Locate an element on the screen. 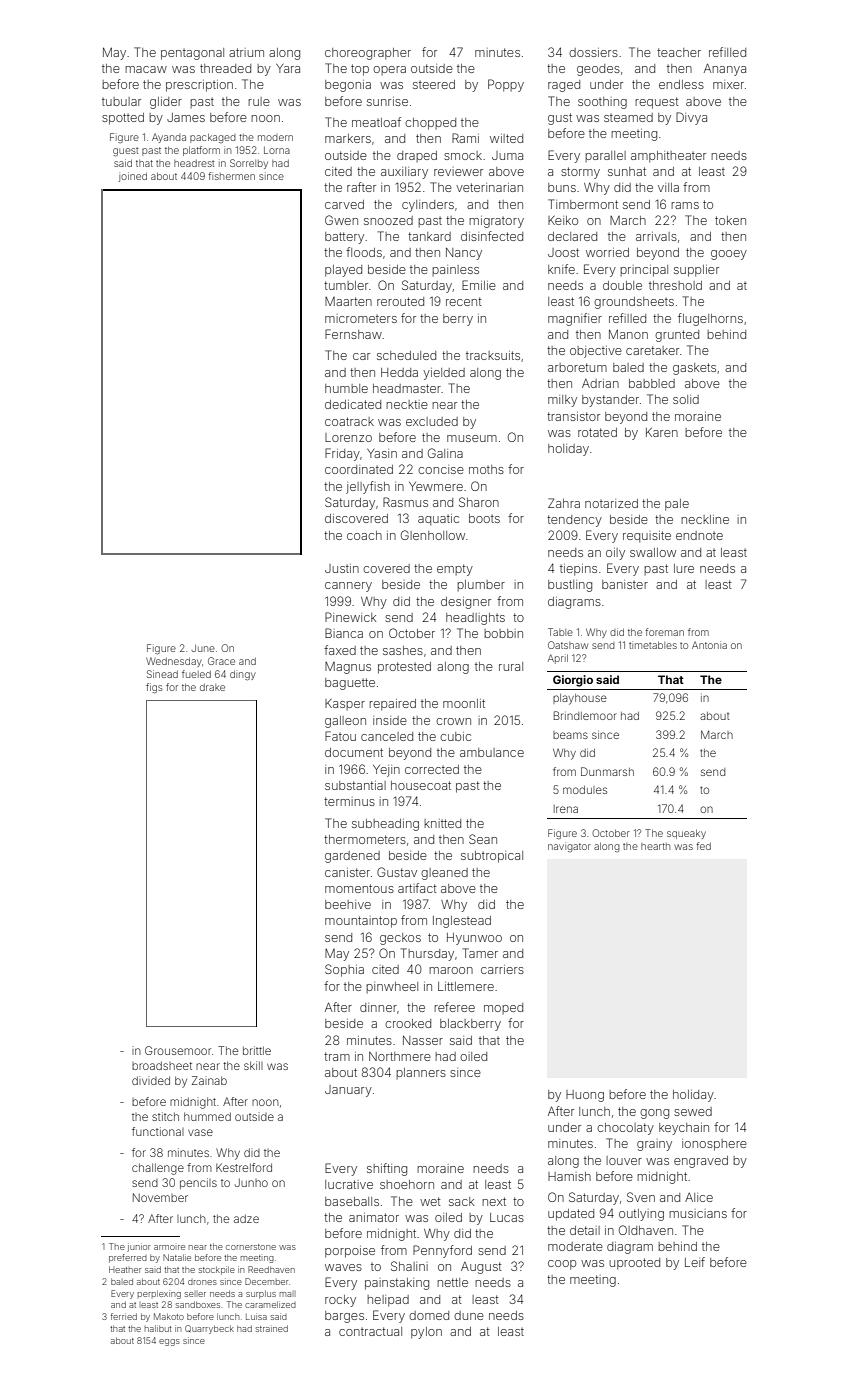  snoozed is located at coordinates (388, 220).
